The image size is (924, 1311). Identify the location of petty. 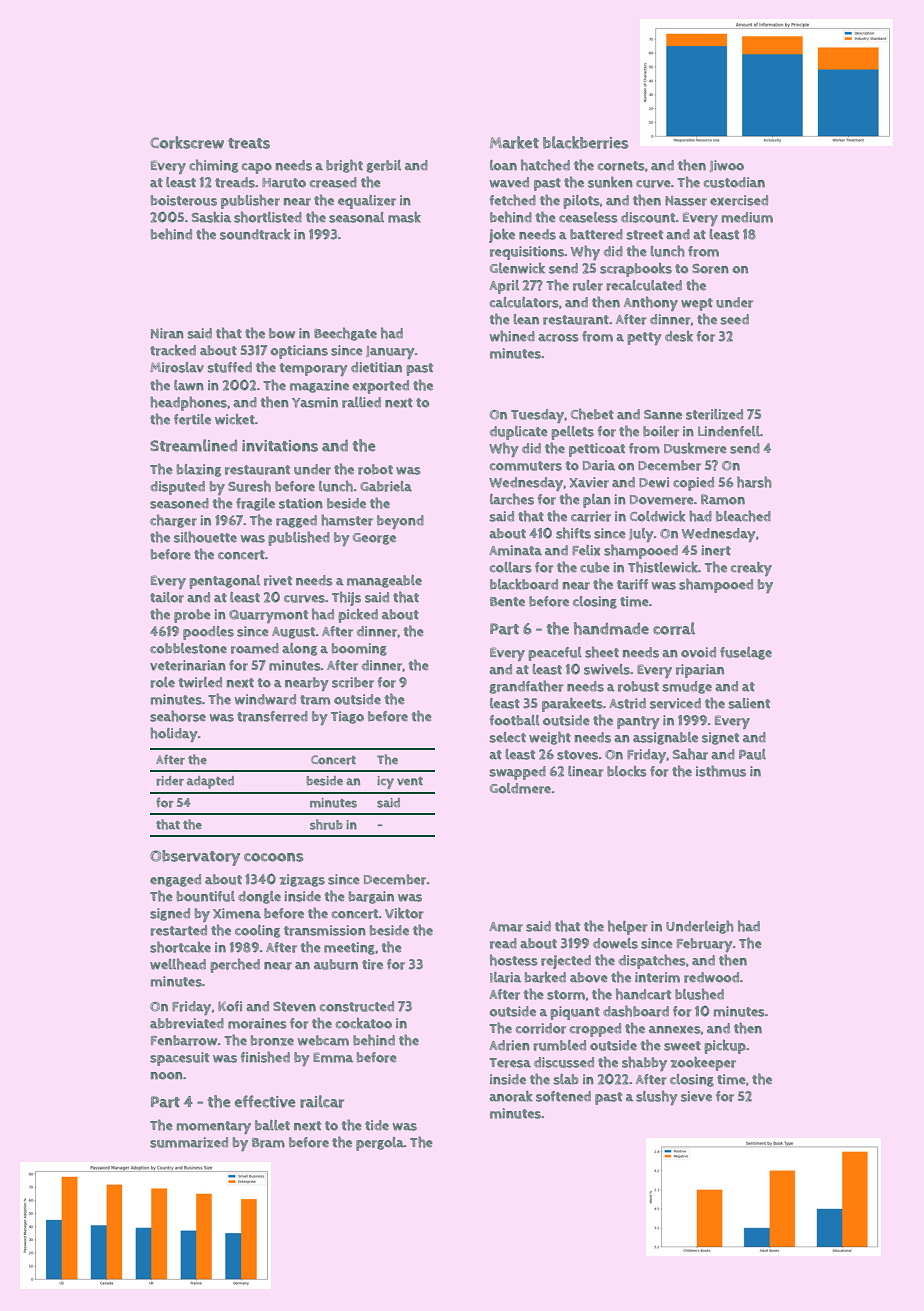
(644, 338).
